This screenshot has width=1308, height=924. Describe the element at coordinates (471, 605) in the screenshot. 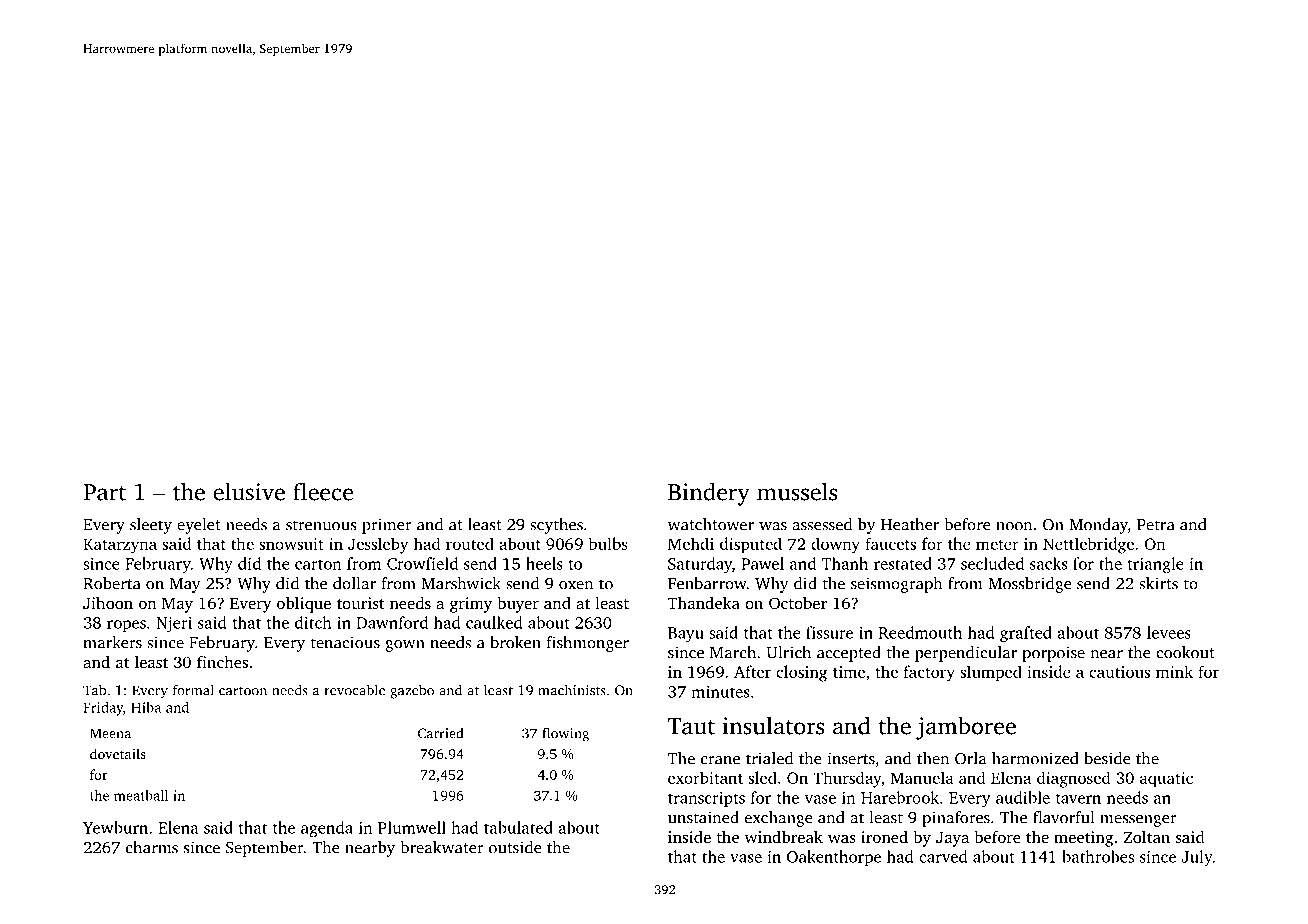

I see `grimy` at that location.
